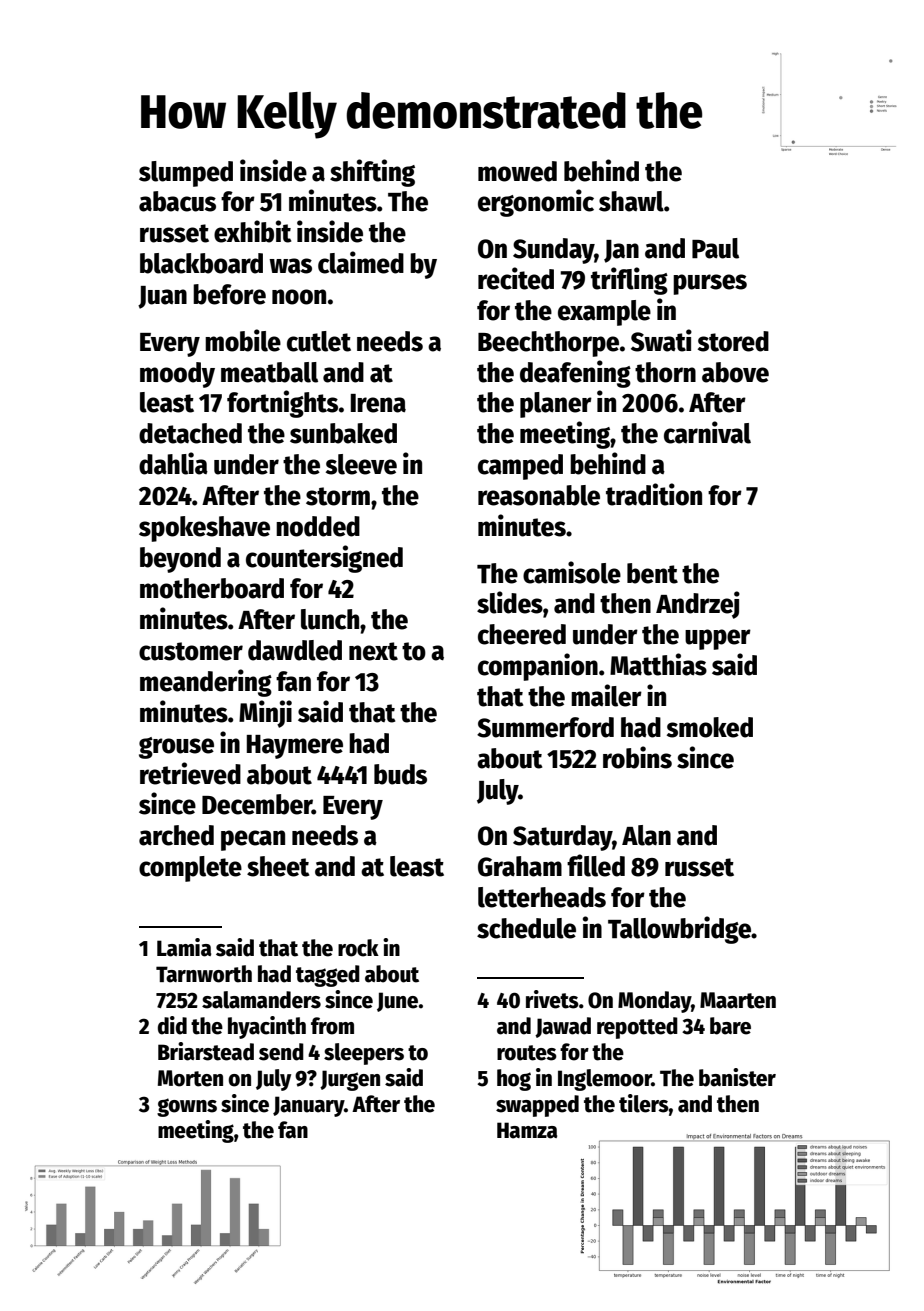 The height and width of the screenshot is (1311, 924). I want to click on carnival, so click(707, 432).
